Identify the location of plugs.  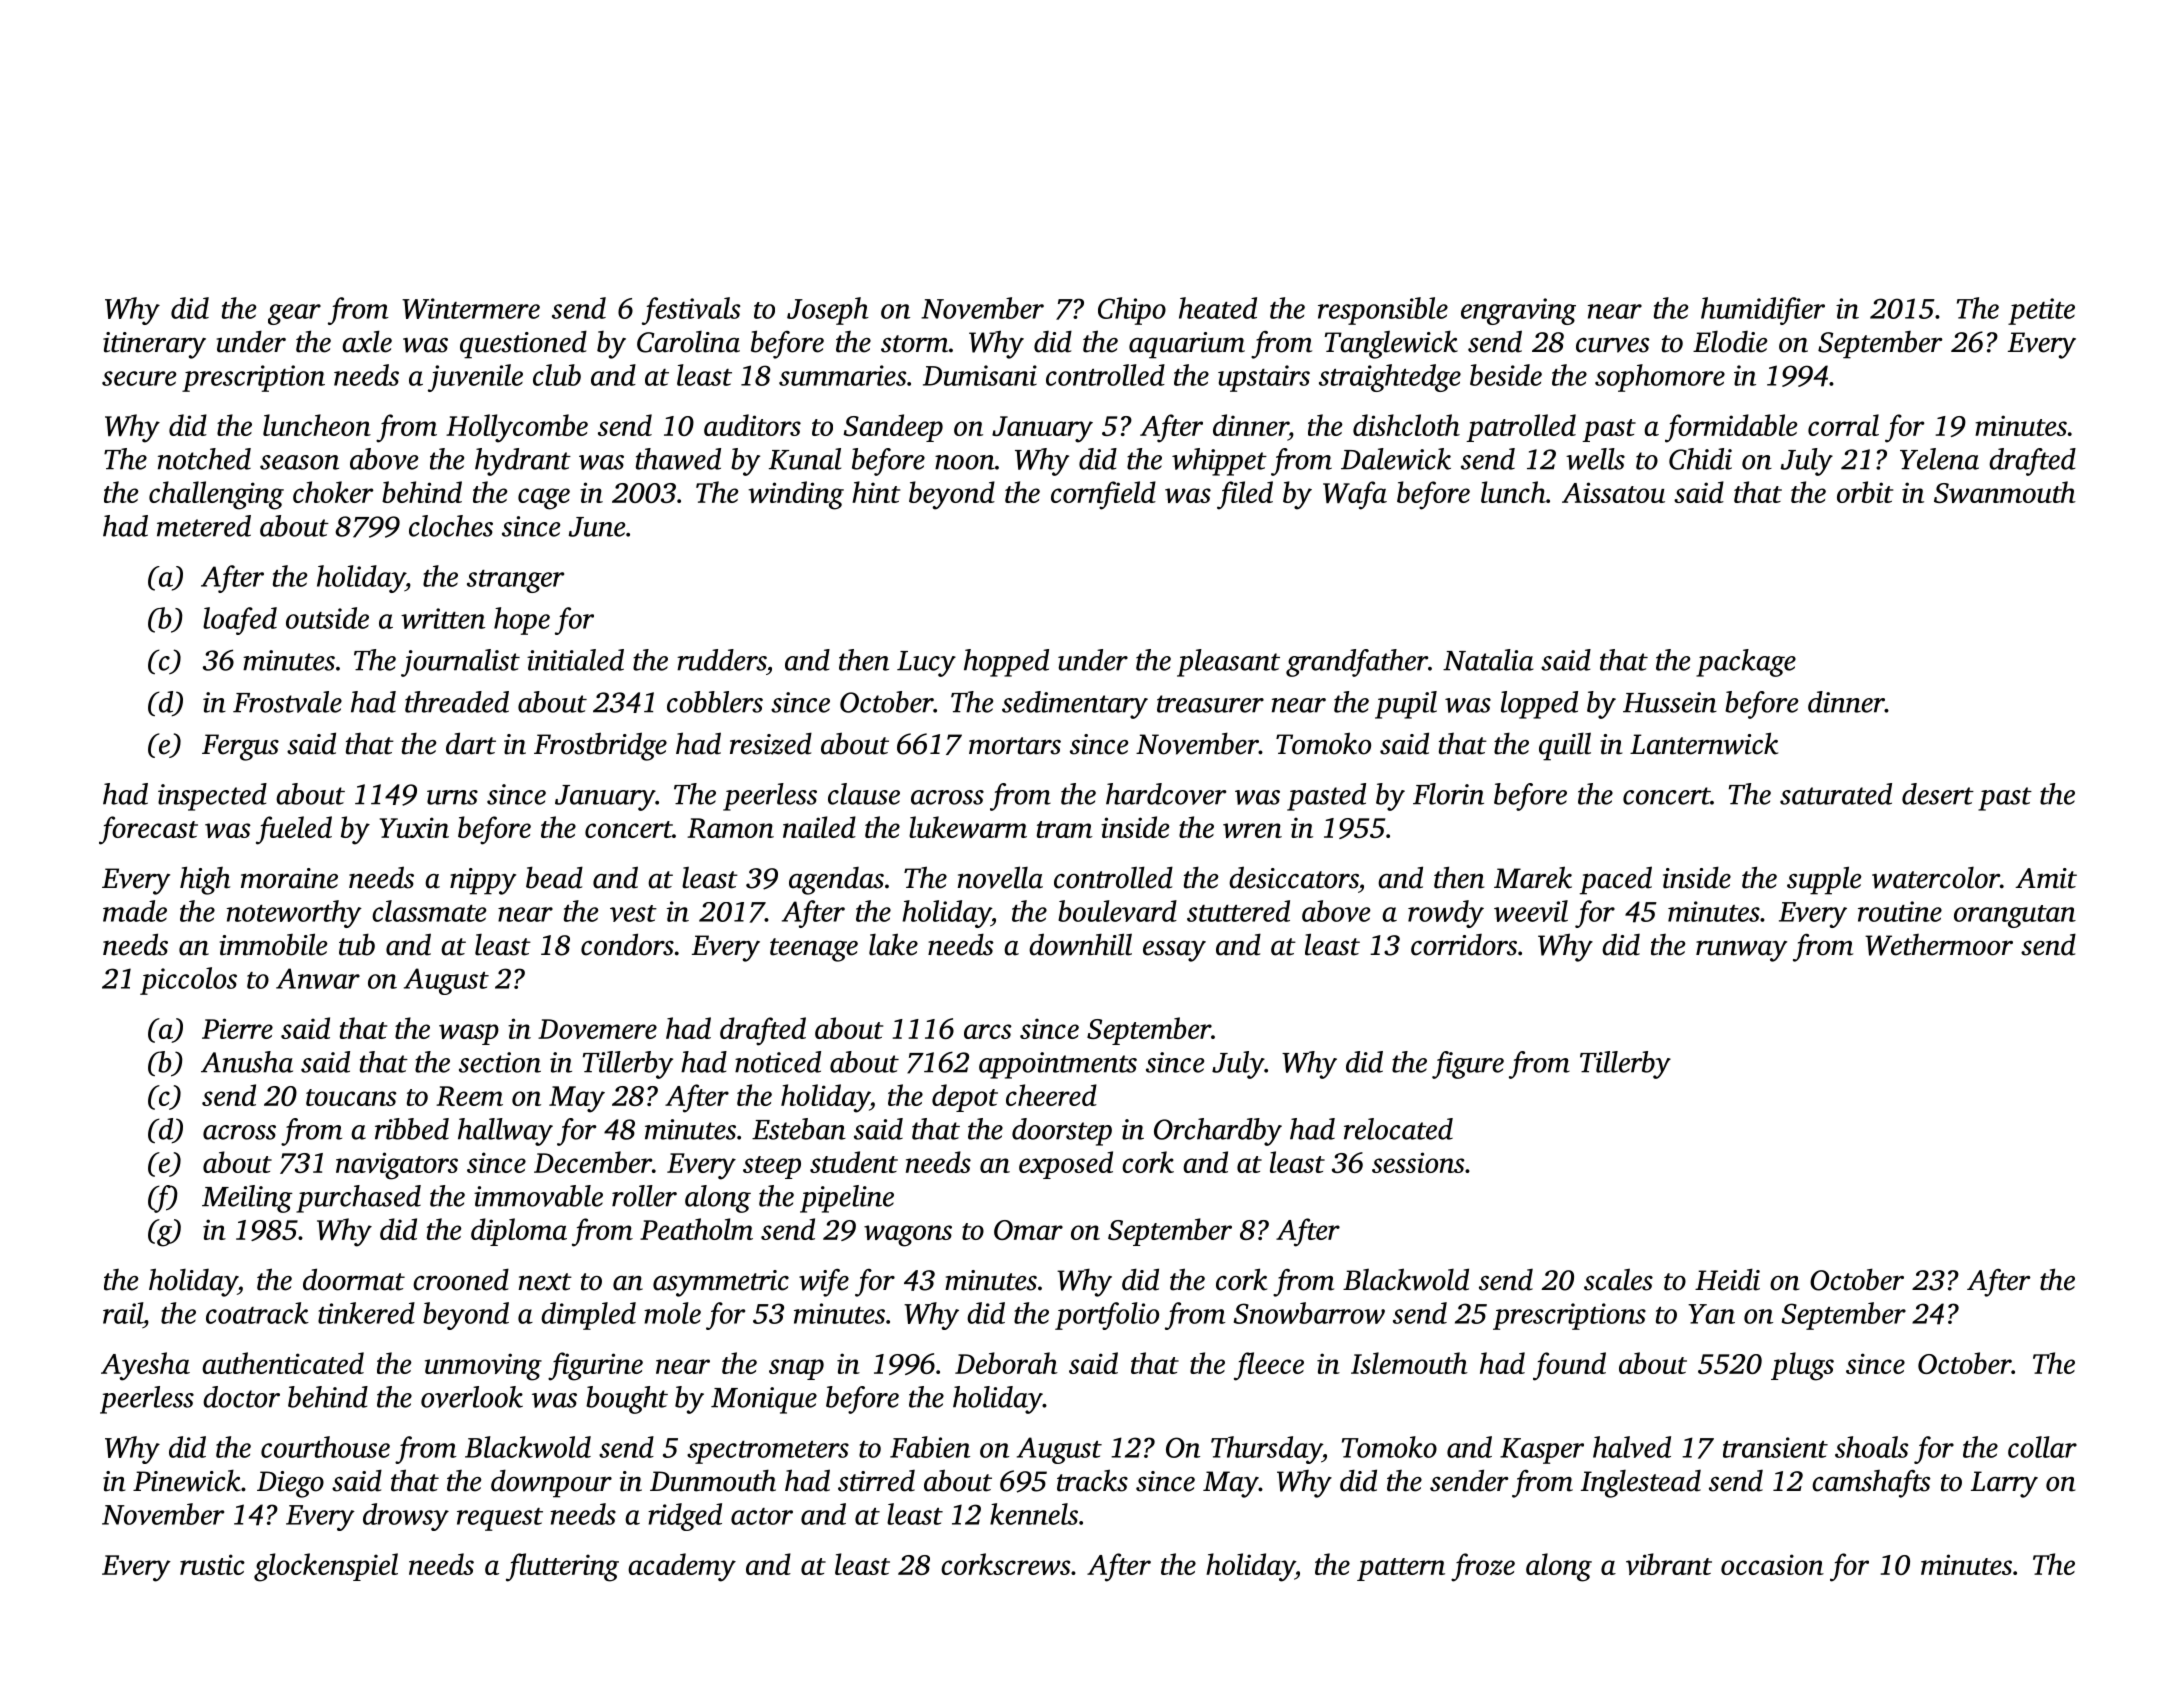
(1802, 1366).
